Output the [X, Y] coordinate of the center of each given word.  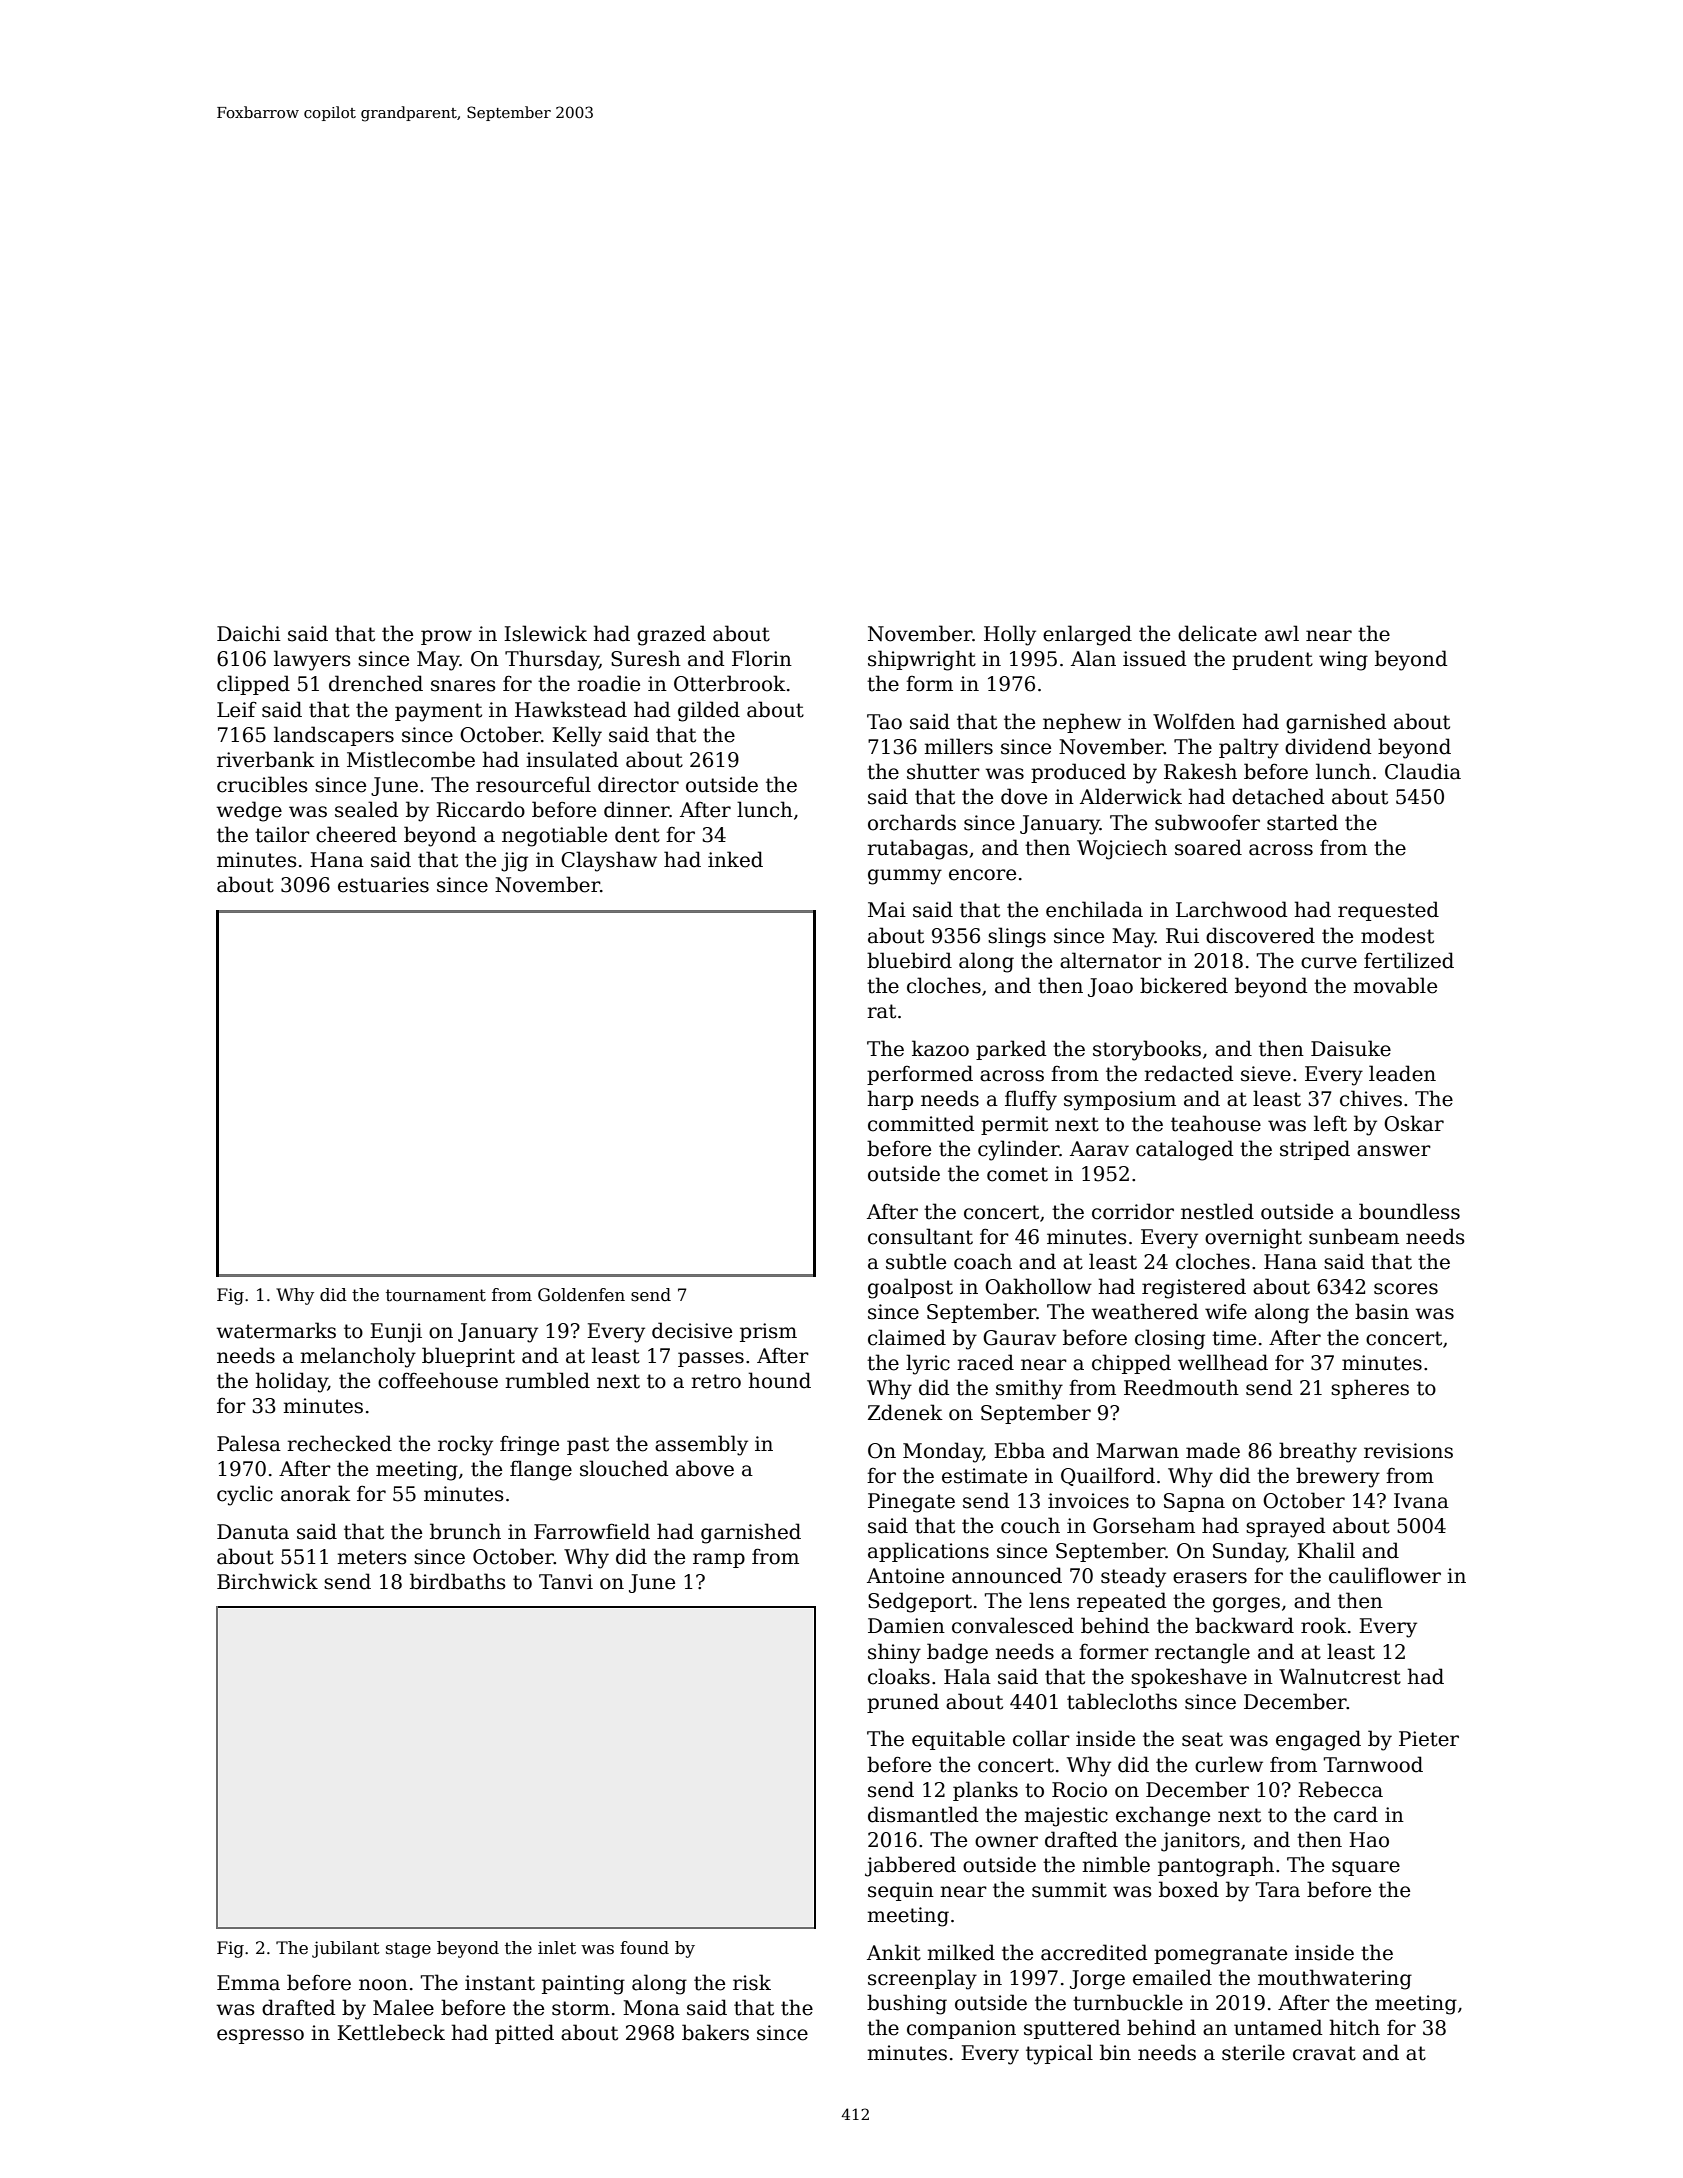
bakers [715, 2032]
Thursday [552, 660]
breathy [1318, 1452]
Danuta [253, 1532]
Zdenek [905, 1412]
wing [1343, 661]
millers [958, 746]
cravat [1324, 2053]
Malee [403, 2007]
